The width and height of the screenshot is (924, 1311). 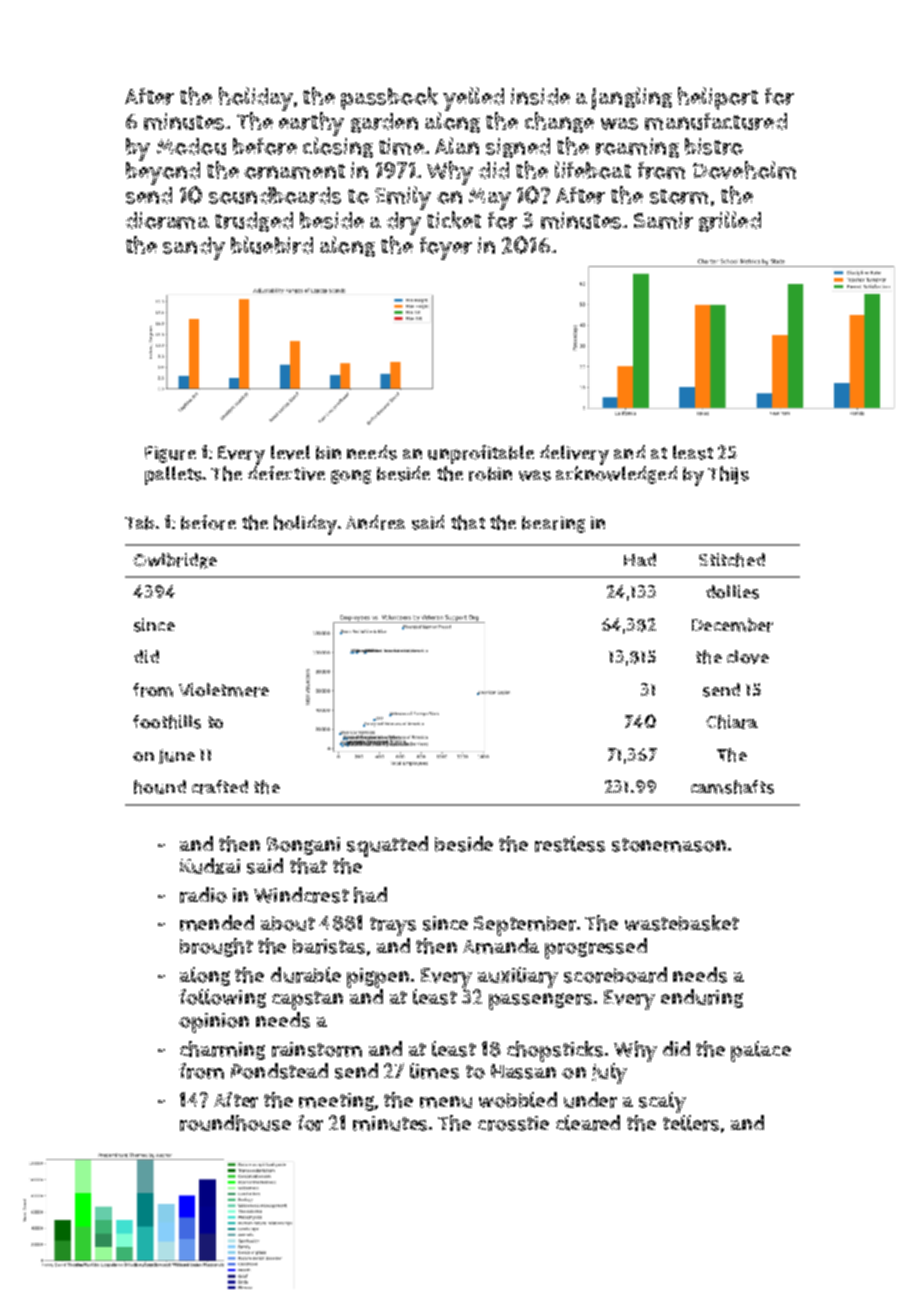 I want to click on Modou, so click(x=191, y=146).
